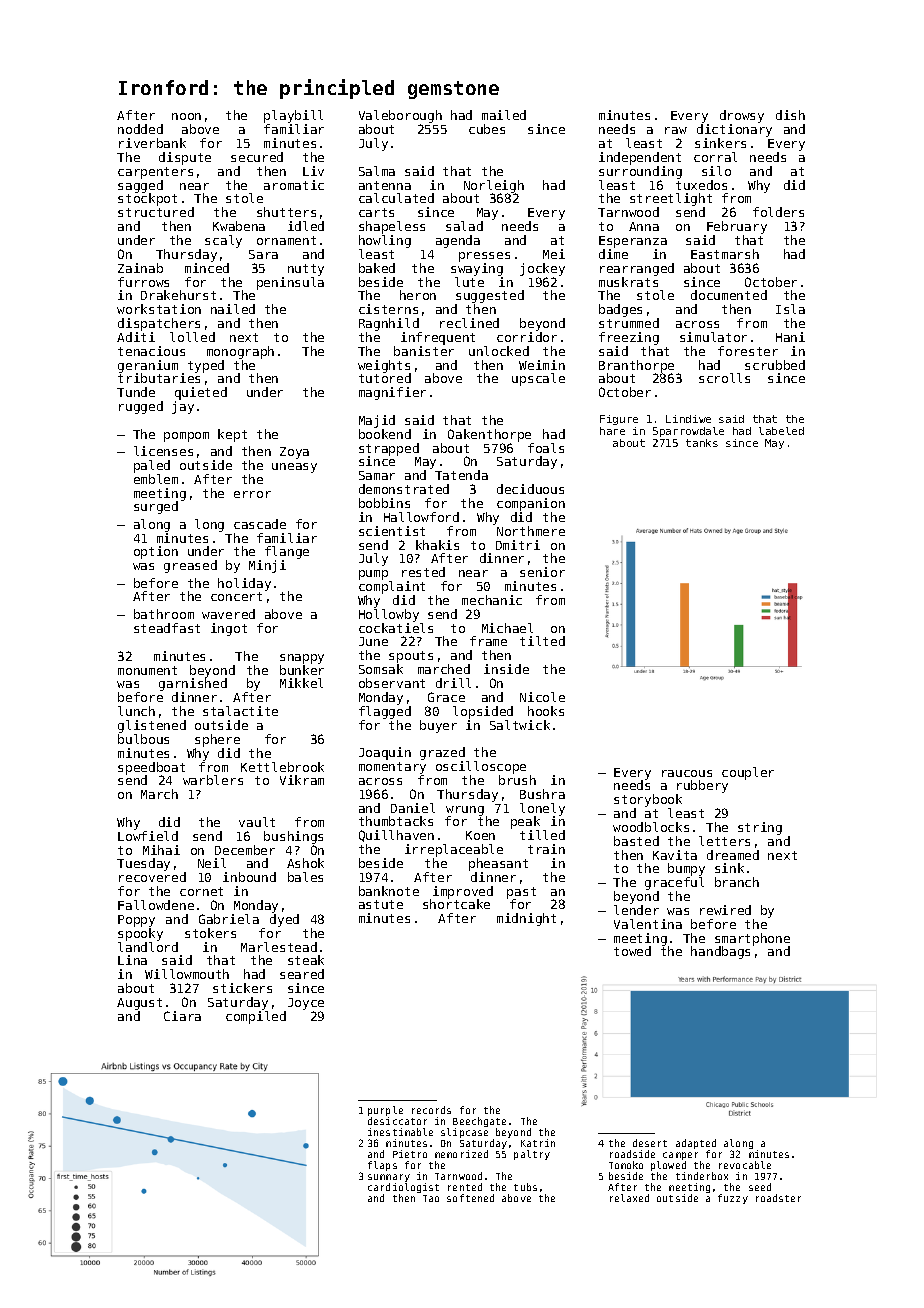 The width and height of the screenshot is (924, 1308). Describe the element at coordinates (306, 270) in the screenshot. I see `nutty` at that location.
